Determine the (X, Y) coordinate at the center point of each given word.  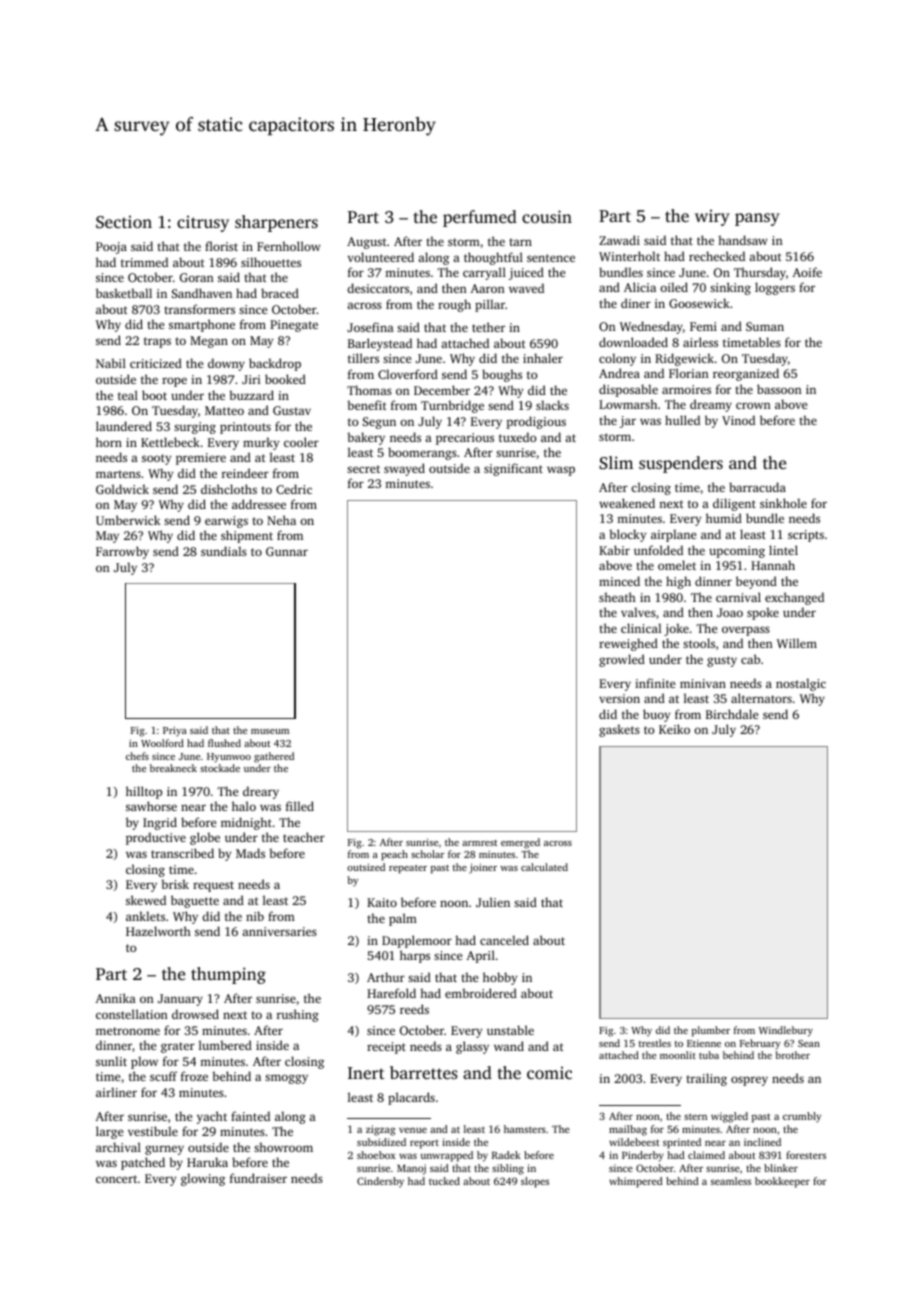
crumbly (802, 1117)
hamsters (525, 1129)
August (367, 243)
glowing (203, 1179)
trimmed (144, 262)
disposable (628, 390)
